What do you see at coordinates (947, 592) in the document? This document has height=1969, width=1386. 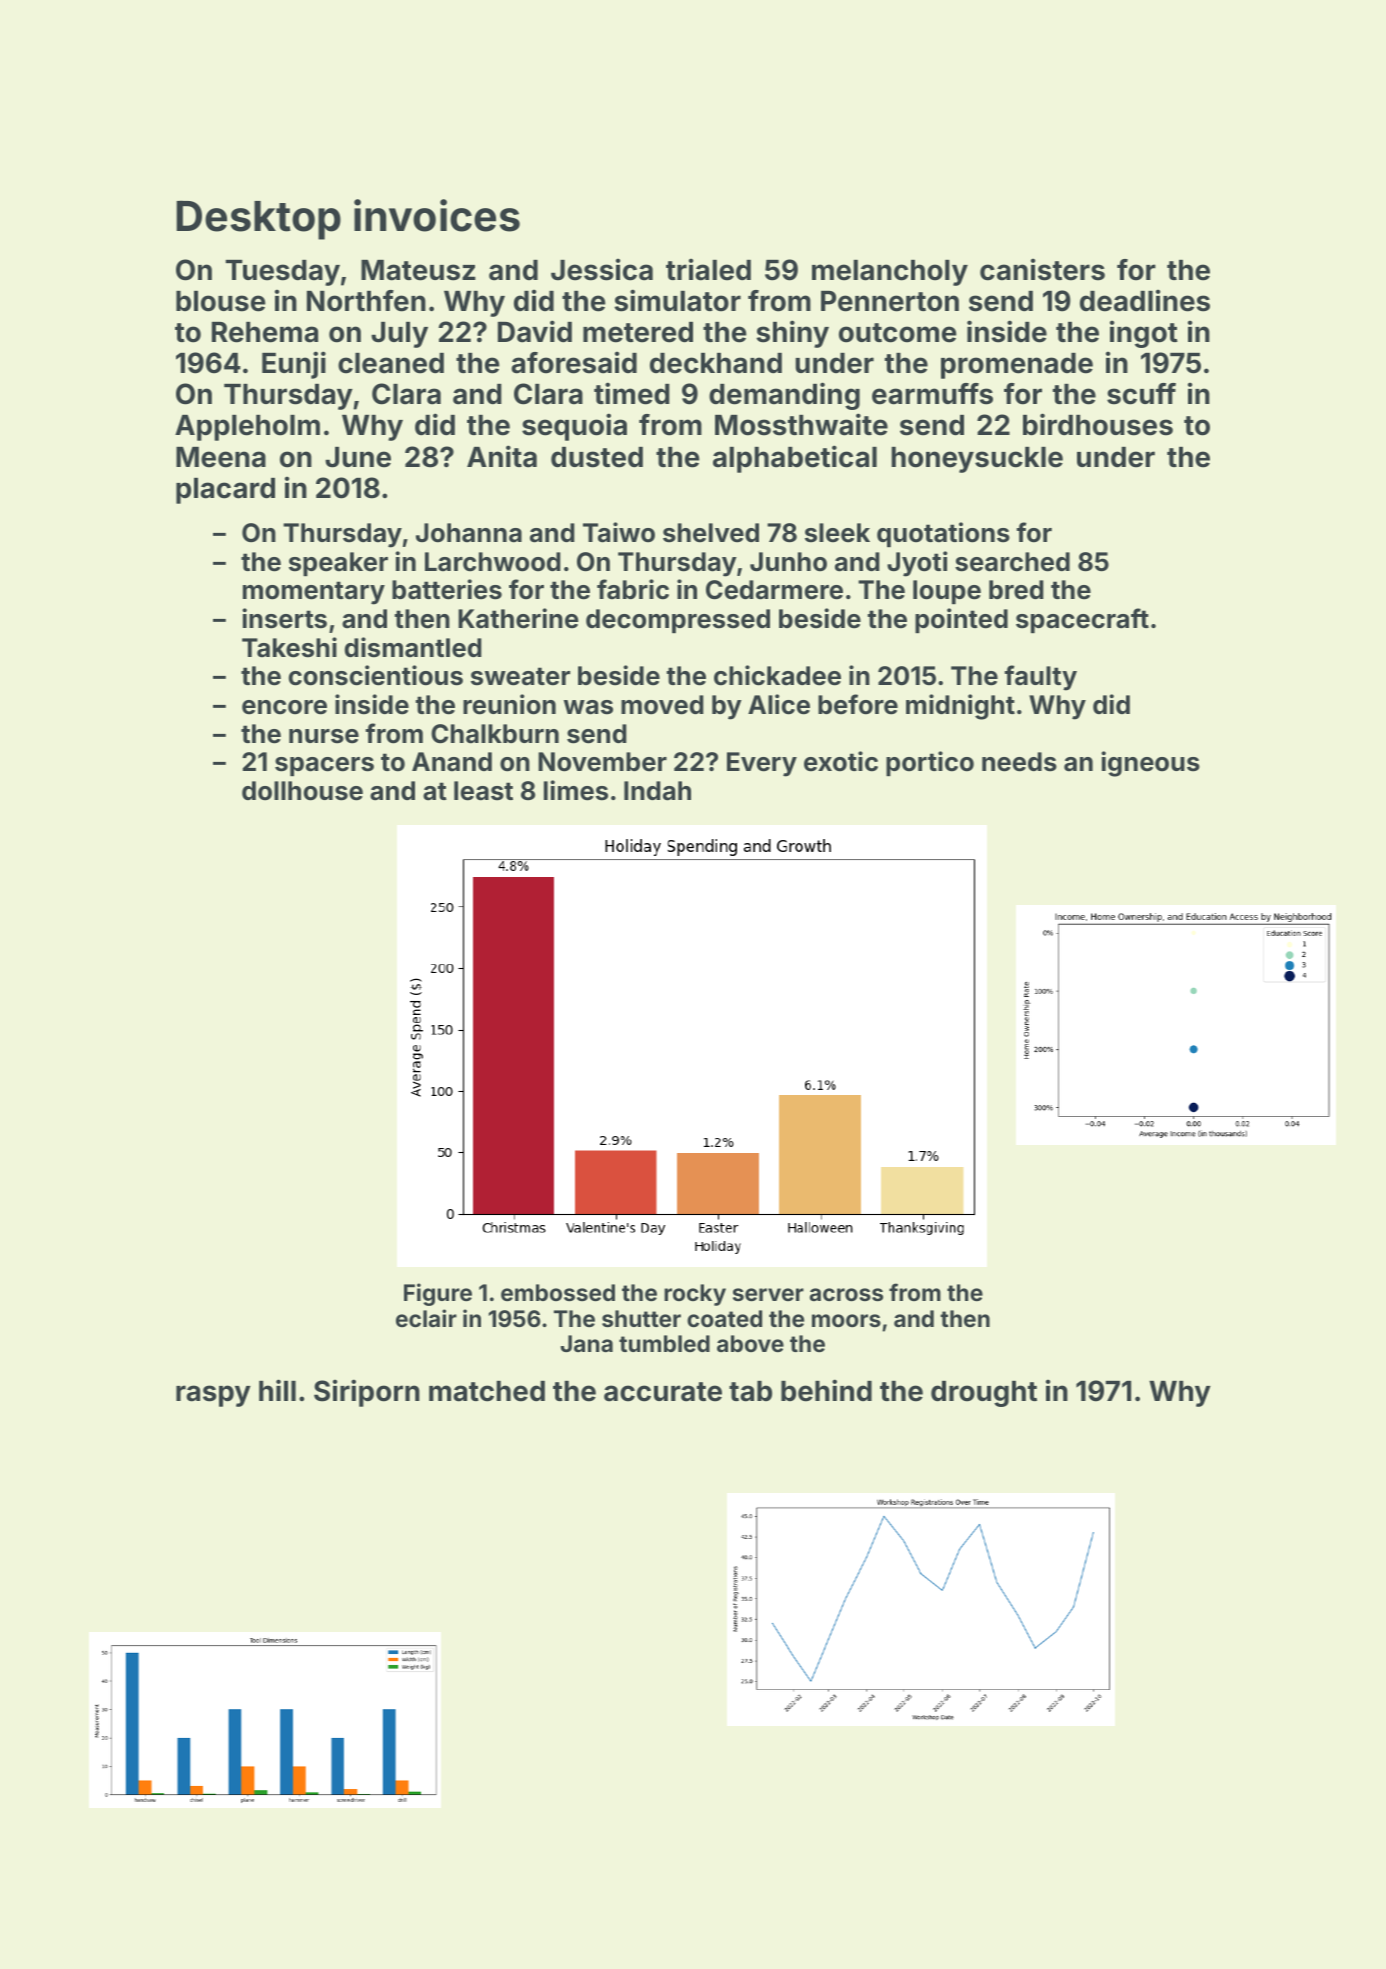 I see `loupe` at bounding box center [947, 592].
